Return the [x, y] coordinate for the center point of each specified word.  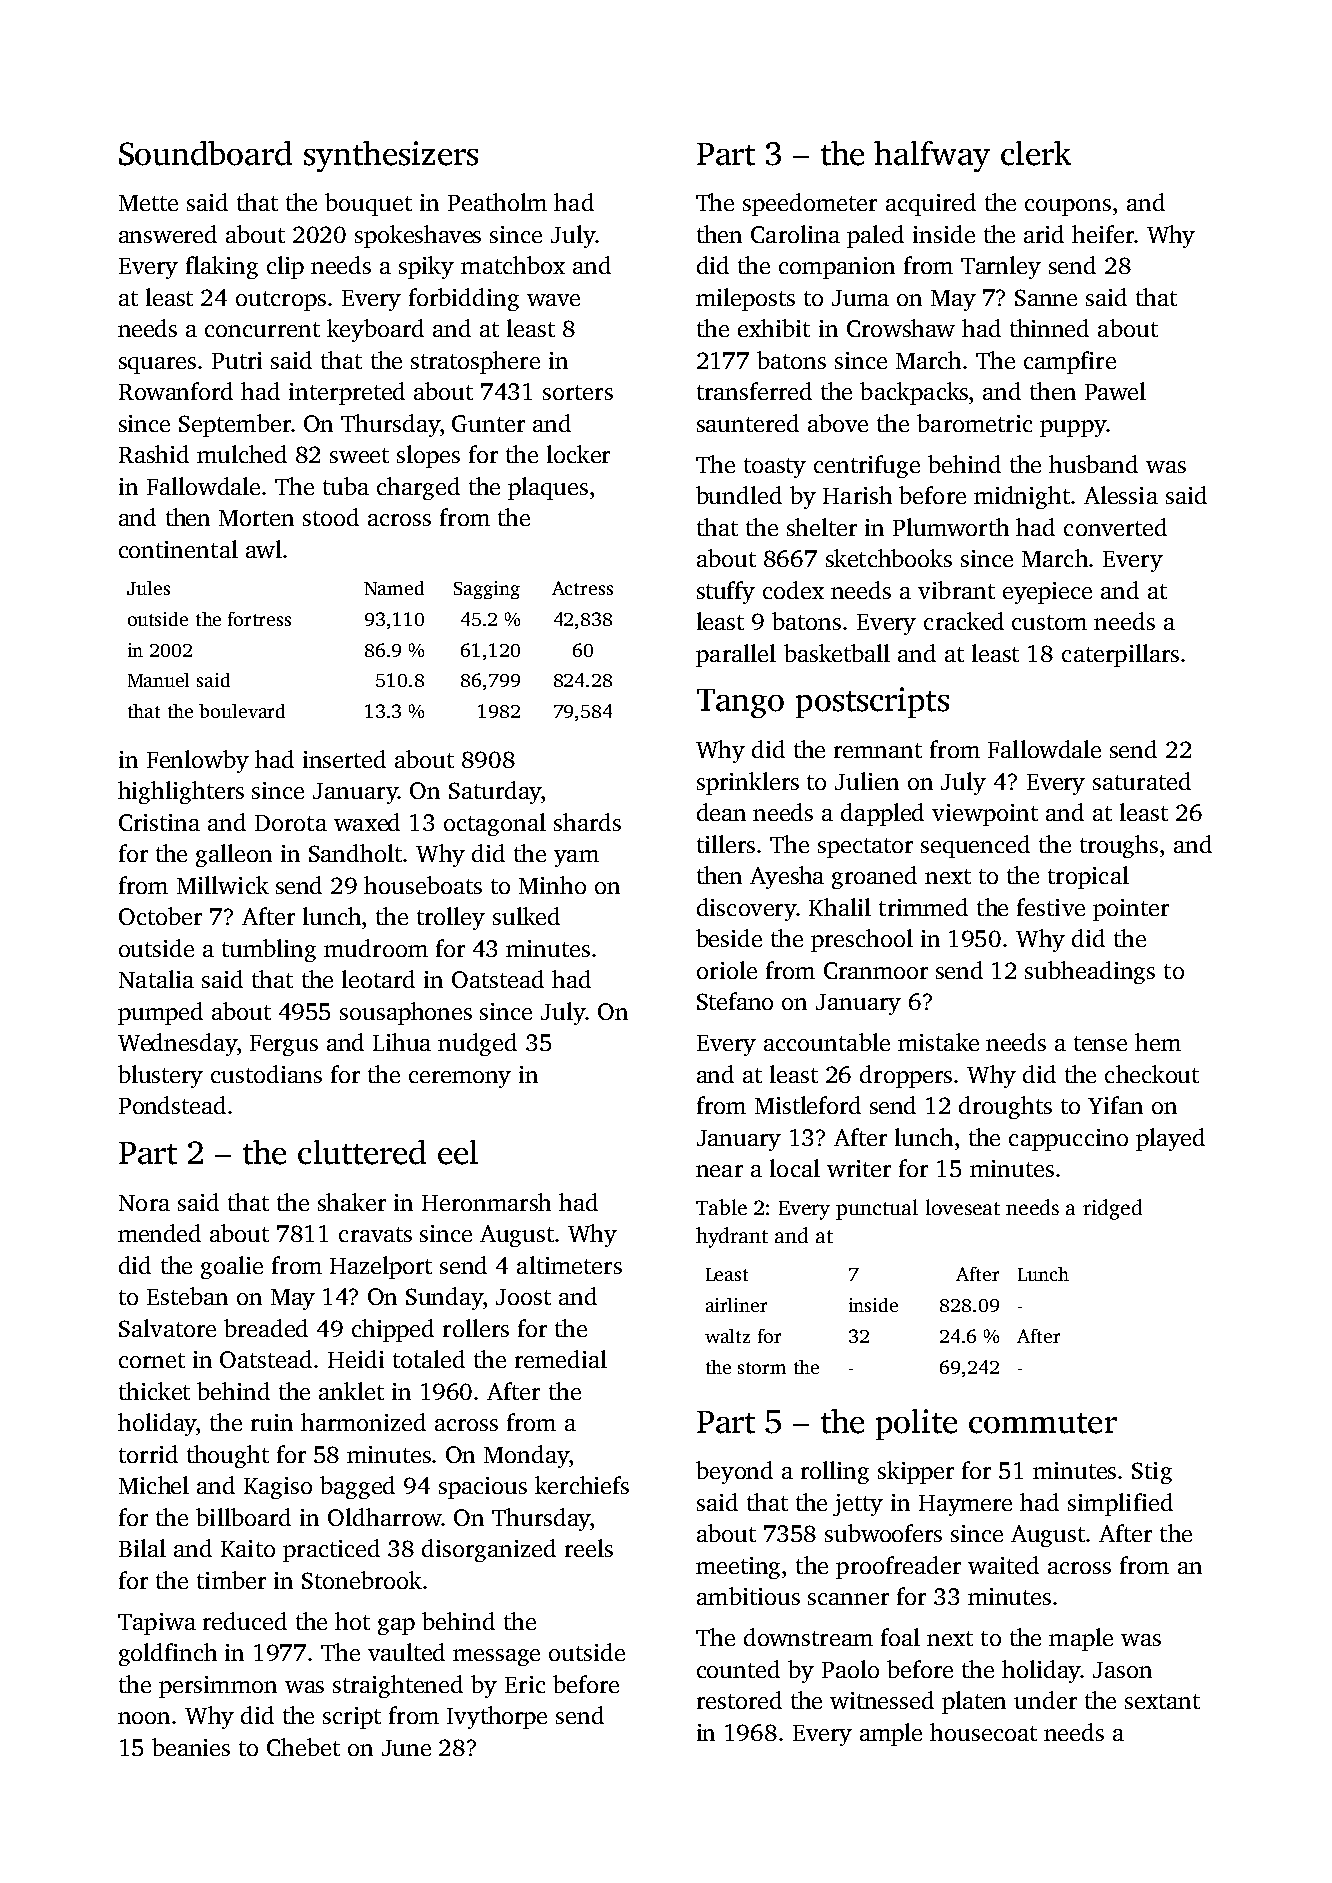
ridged [1112, 1209]
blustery [160, 1076]
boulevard [242, 711]
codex [793, 590]
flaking [222, 267]
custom [1049, 622]
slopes [428, 456]
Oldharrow [385, 1517]
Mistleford [808, 1105]
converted [1115, 527]
